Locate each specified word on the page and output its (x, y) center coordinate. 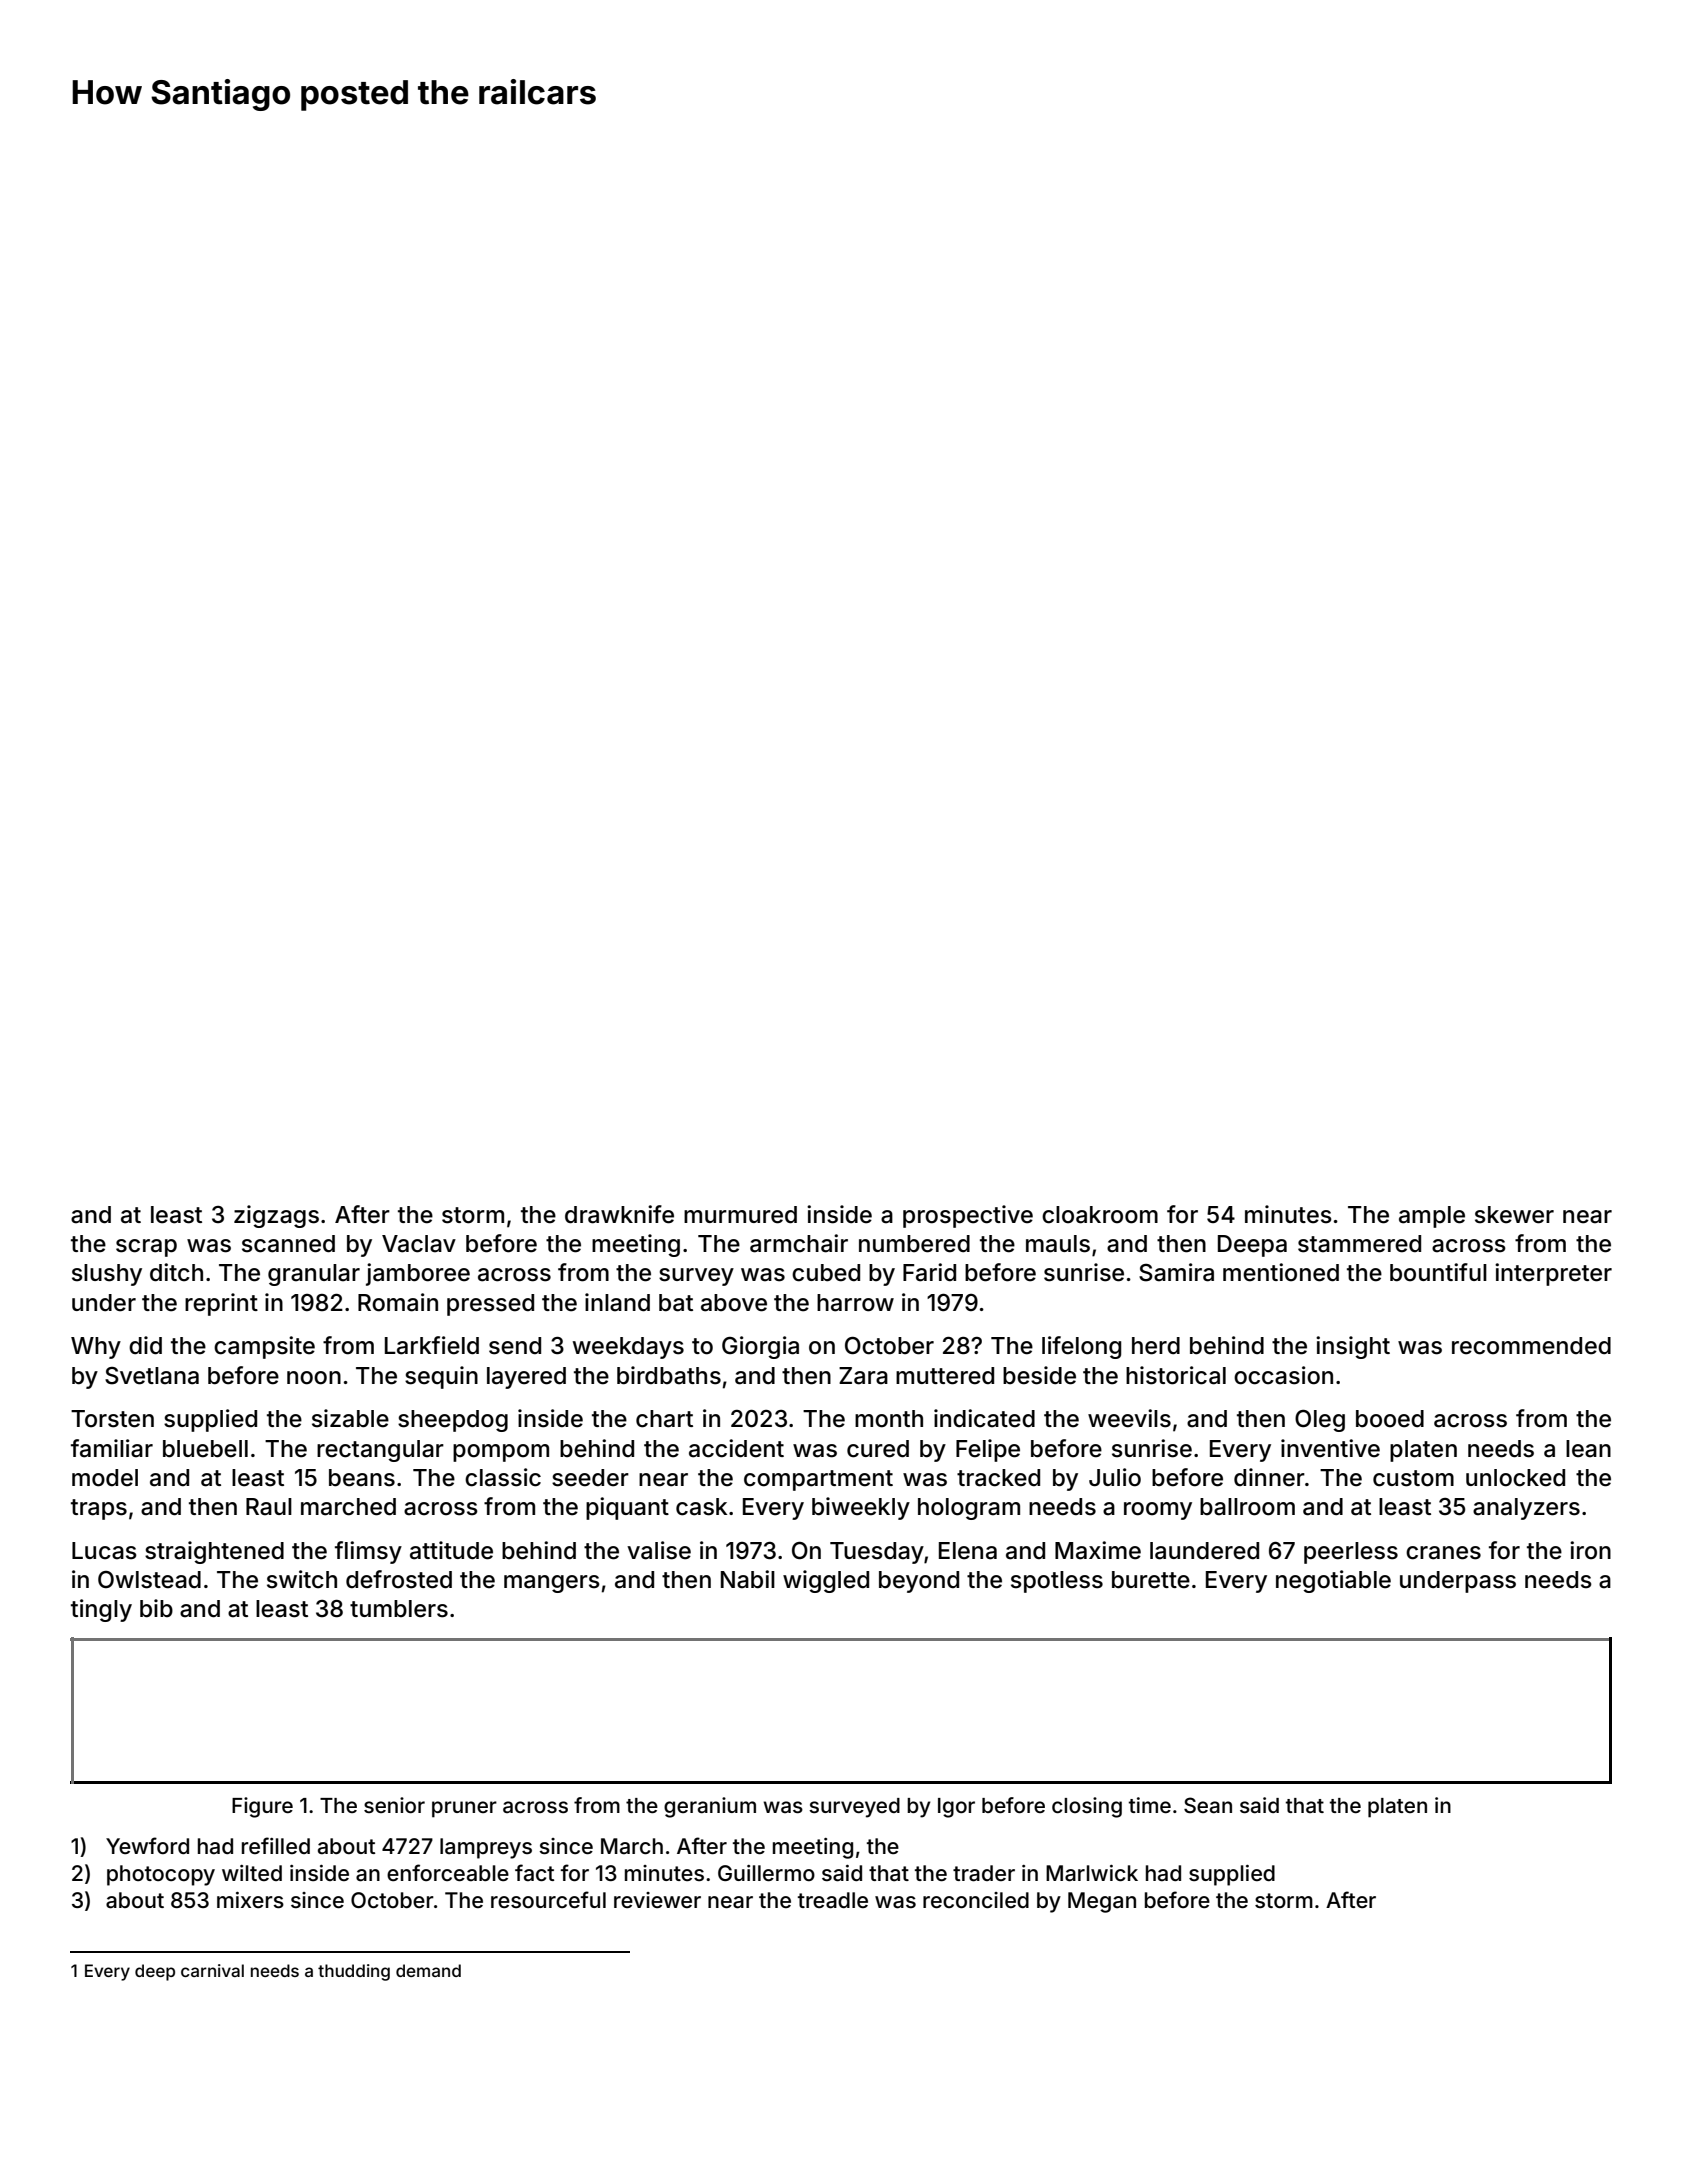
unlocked (1515, 1478)
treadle (833, 1900)
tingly (101, 1610)
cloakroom (1100, 1215)
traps (99, 1509)
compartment (818, 1480)
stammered (1359, 1244)
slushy (107, 1275)
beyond (919, 1582)
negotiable (1333, 1581)
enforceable (448, 1873)
